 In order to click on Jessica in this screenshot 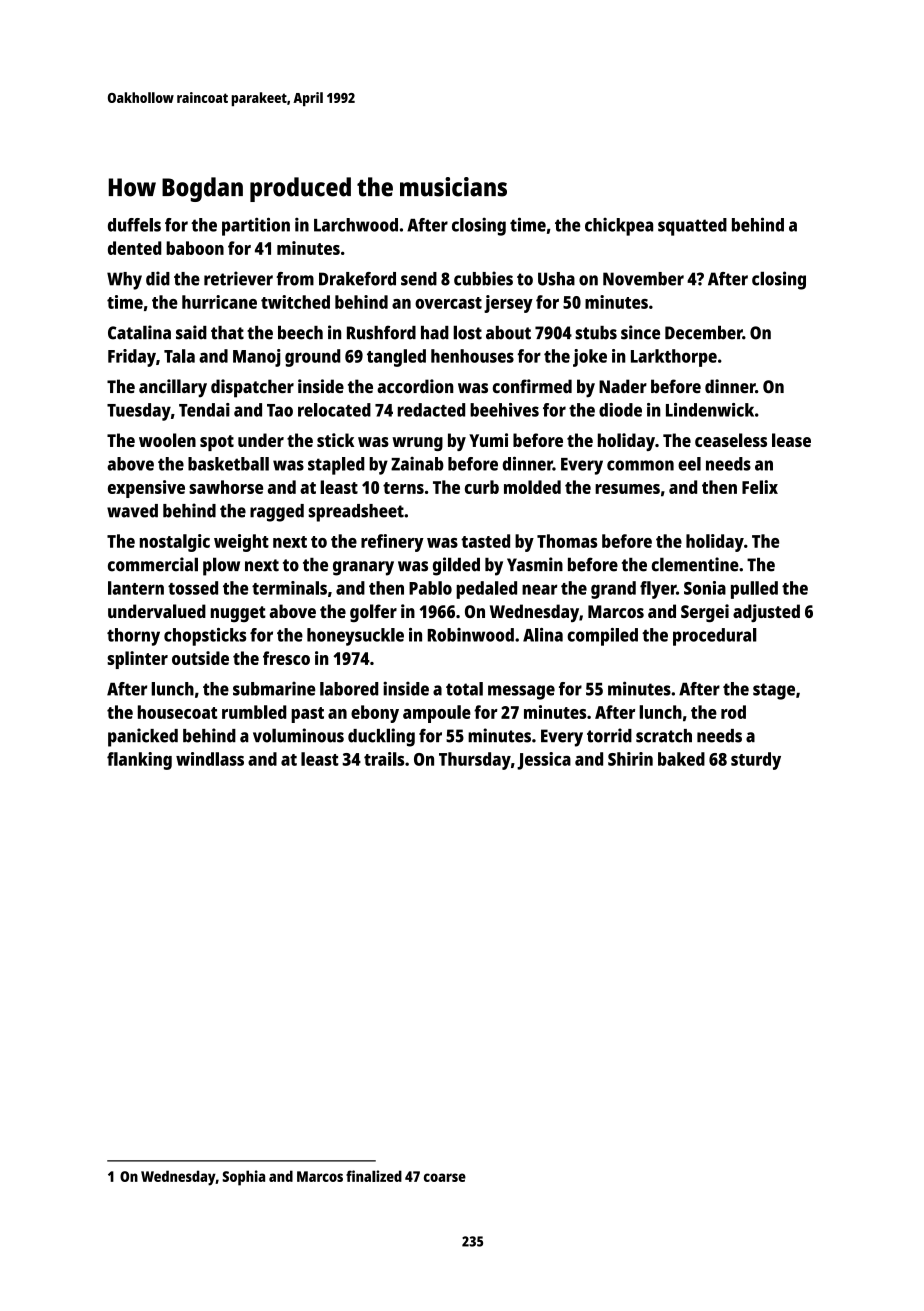, I will do `click(544, 761)`.
